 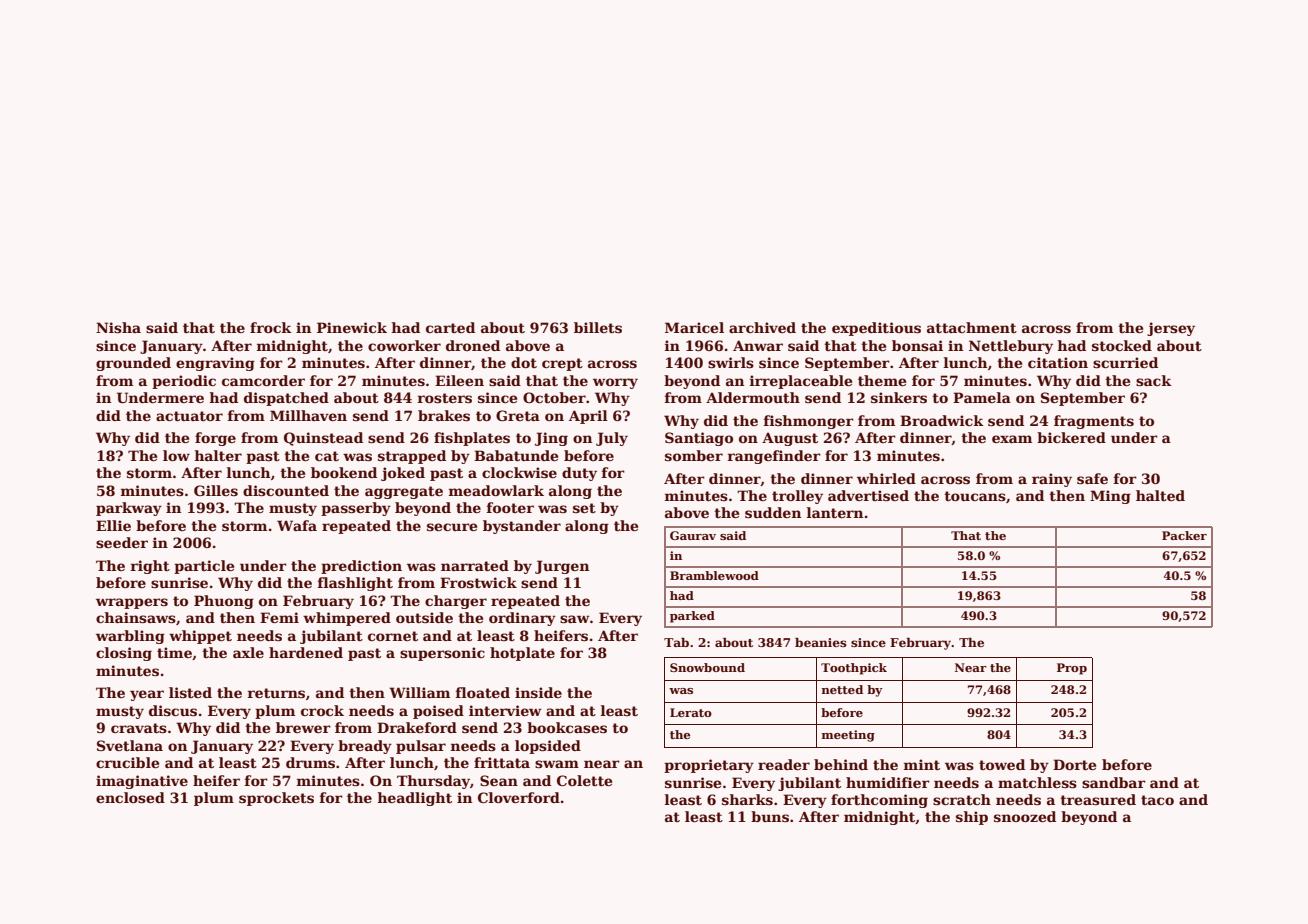 I want to click on jersey, so click(x=1171, y=329).
